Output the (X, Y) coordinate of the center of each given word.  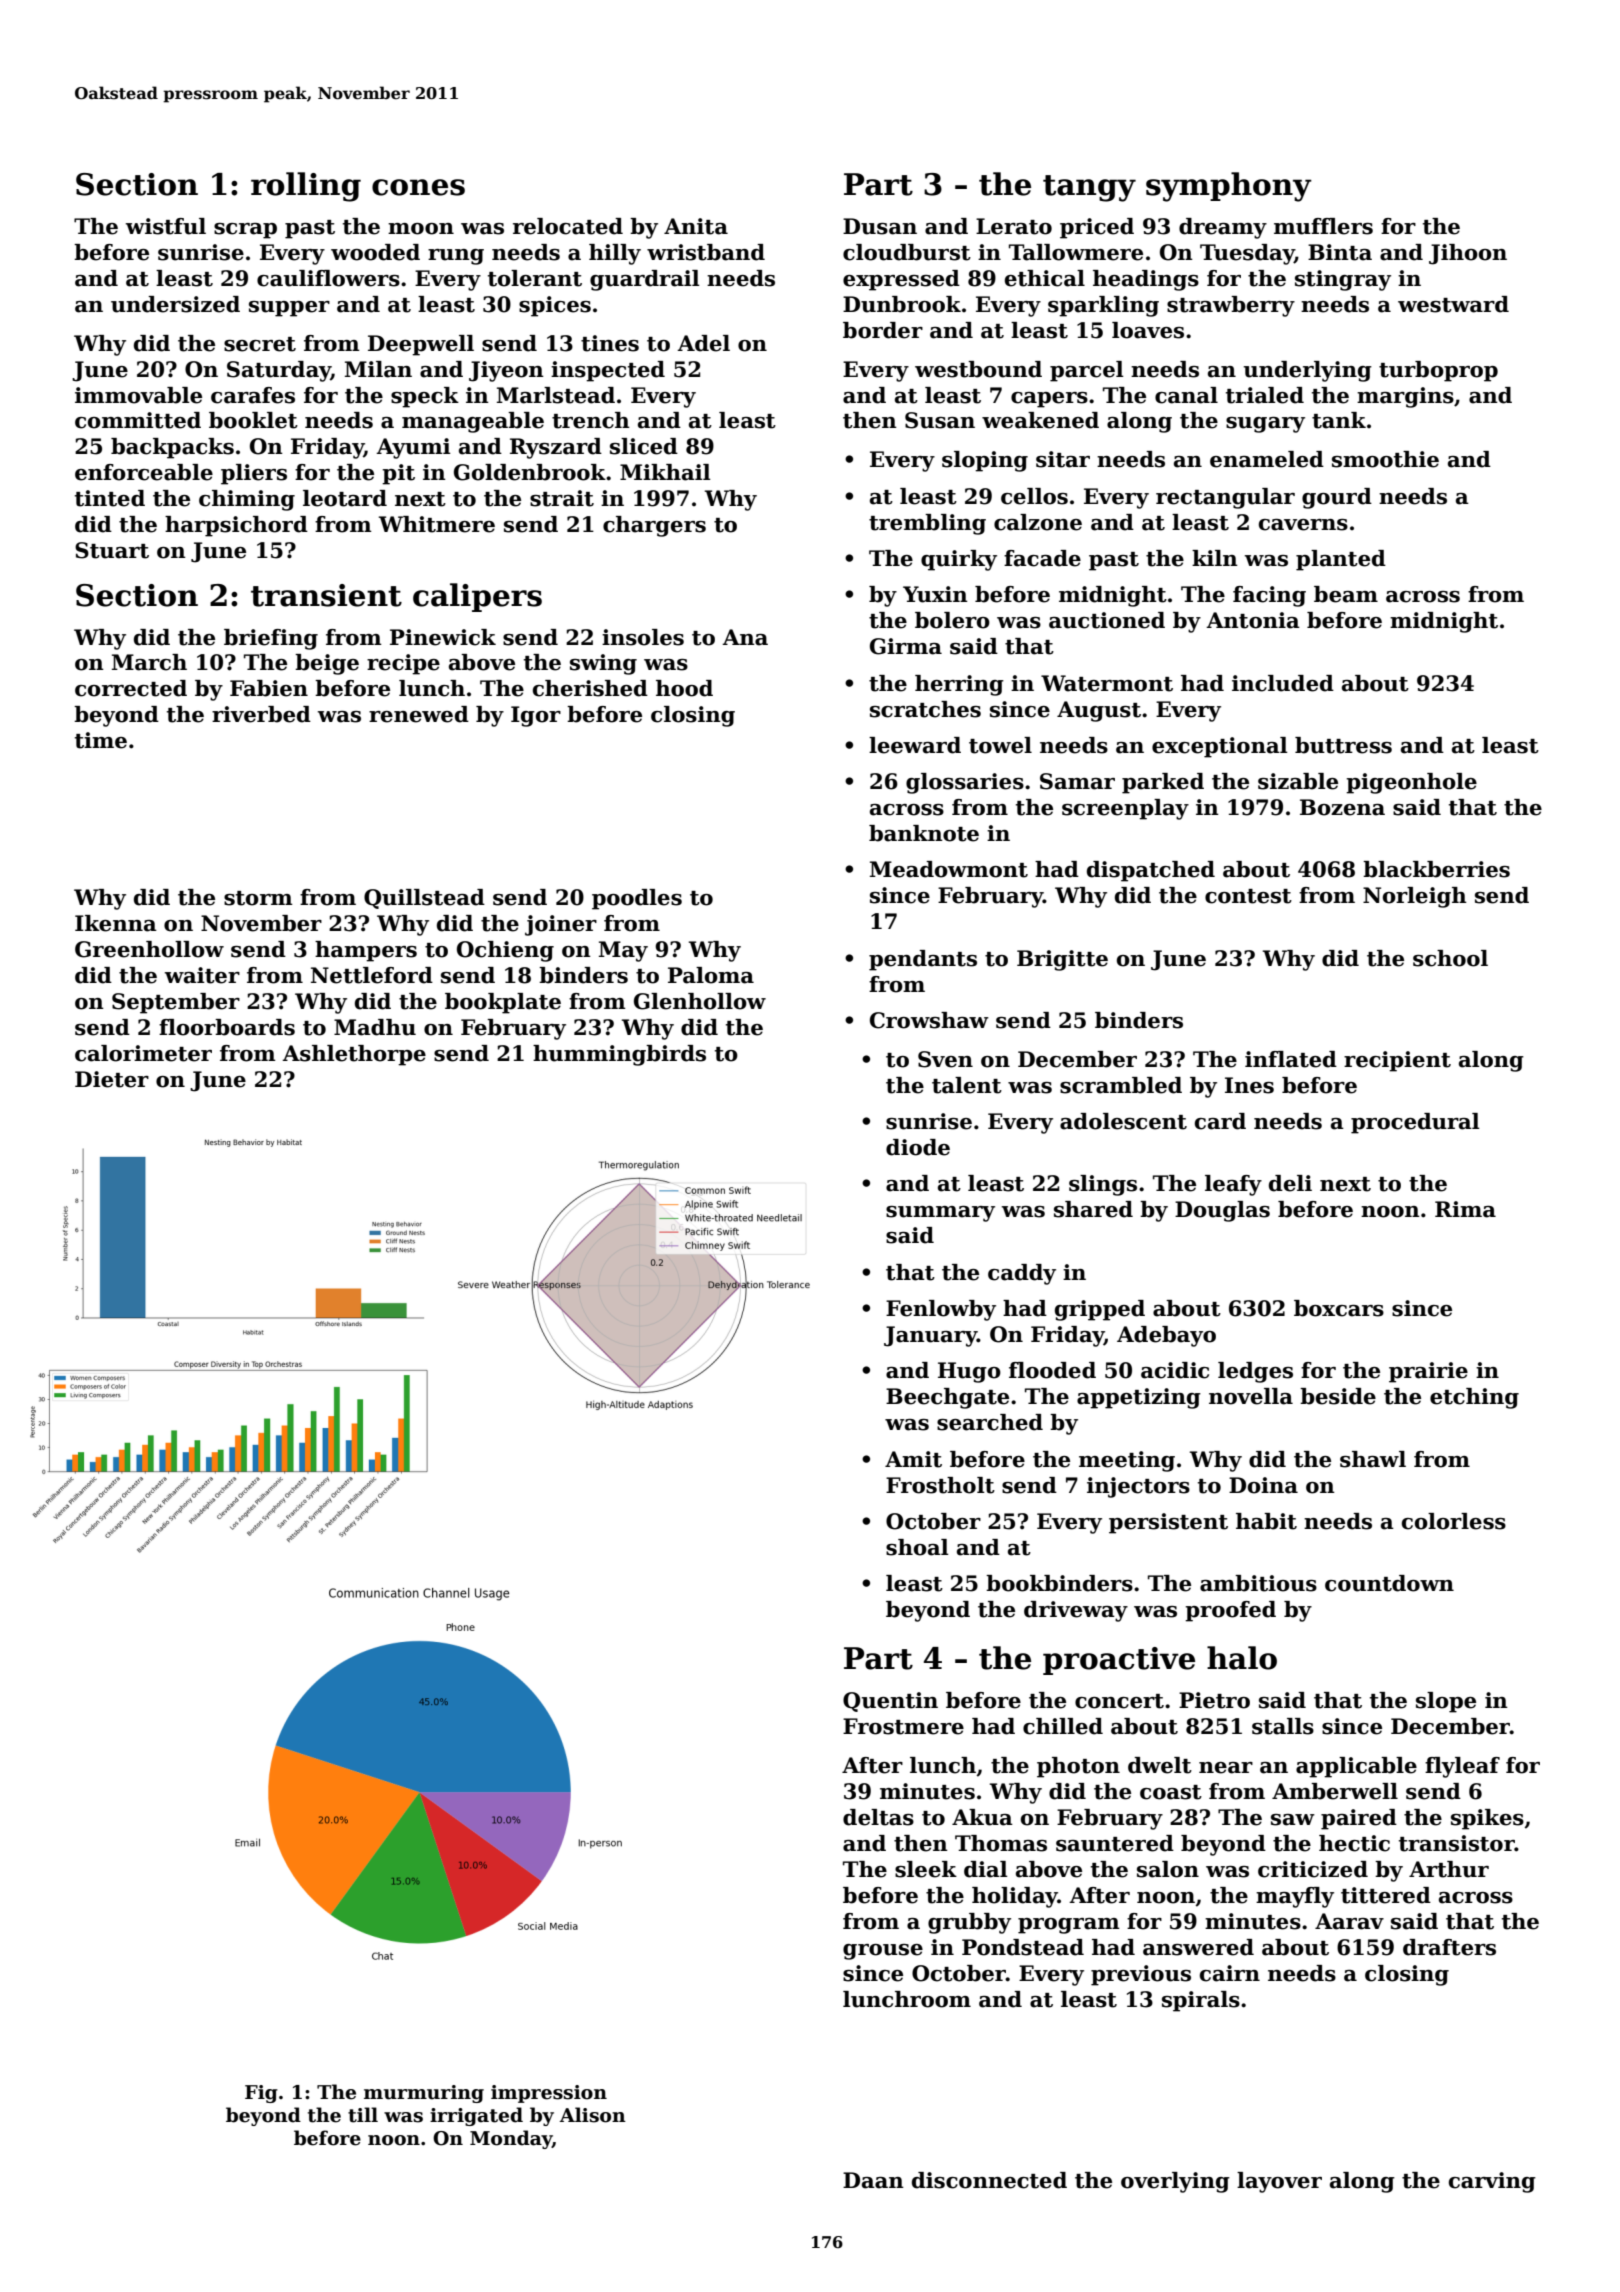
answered (1198, 1947)
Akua (982, 1817)
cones (418, 187)
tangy (1089, 188)
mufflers (1323, 226)
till (363, 2115)
